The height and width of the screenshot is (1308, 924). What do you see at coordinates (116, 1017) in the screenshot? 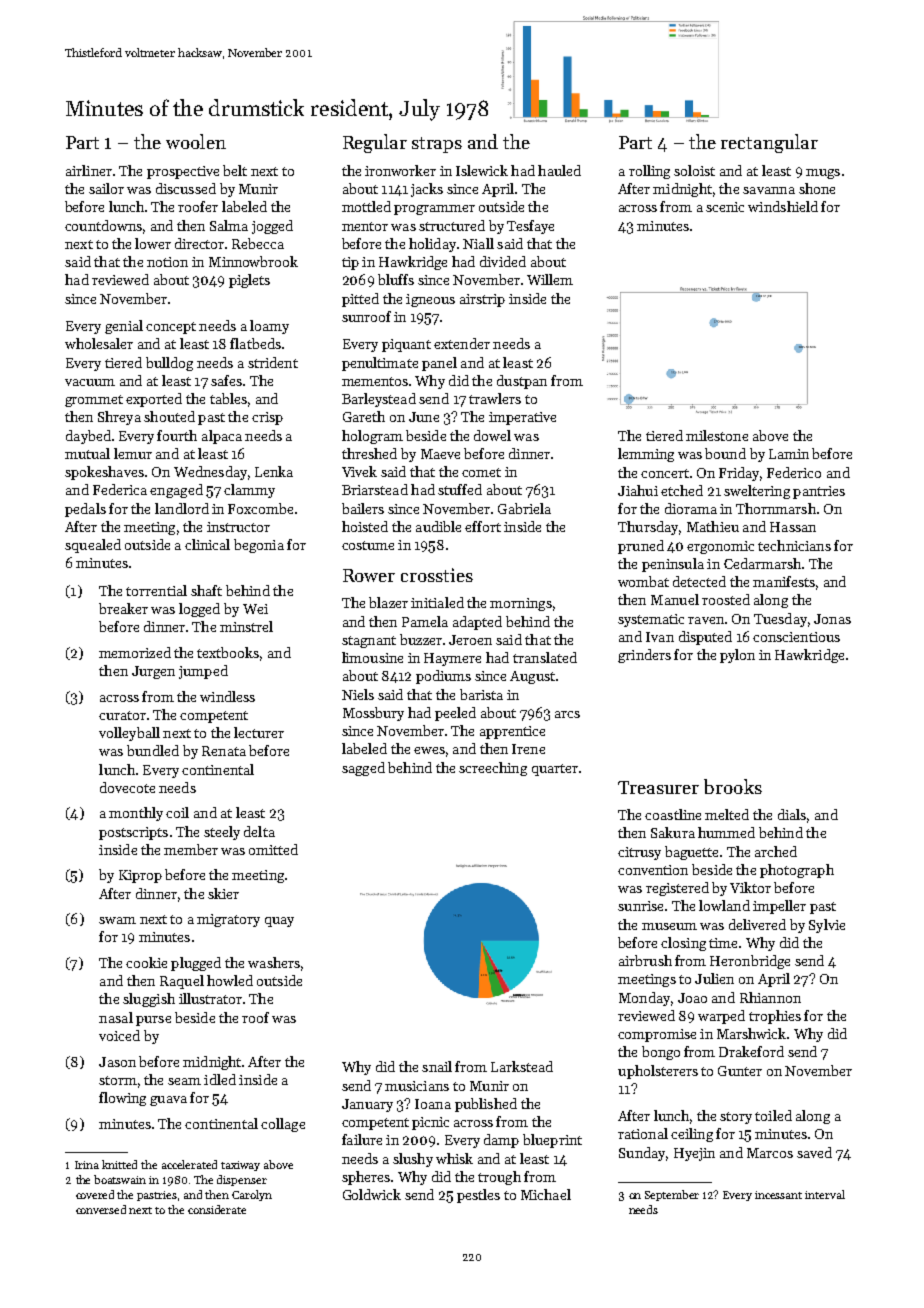
I see `nasal` at bounding box center [116, 1017].
